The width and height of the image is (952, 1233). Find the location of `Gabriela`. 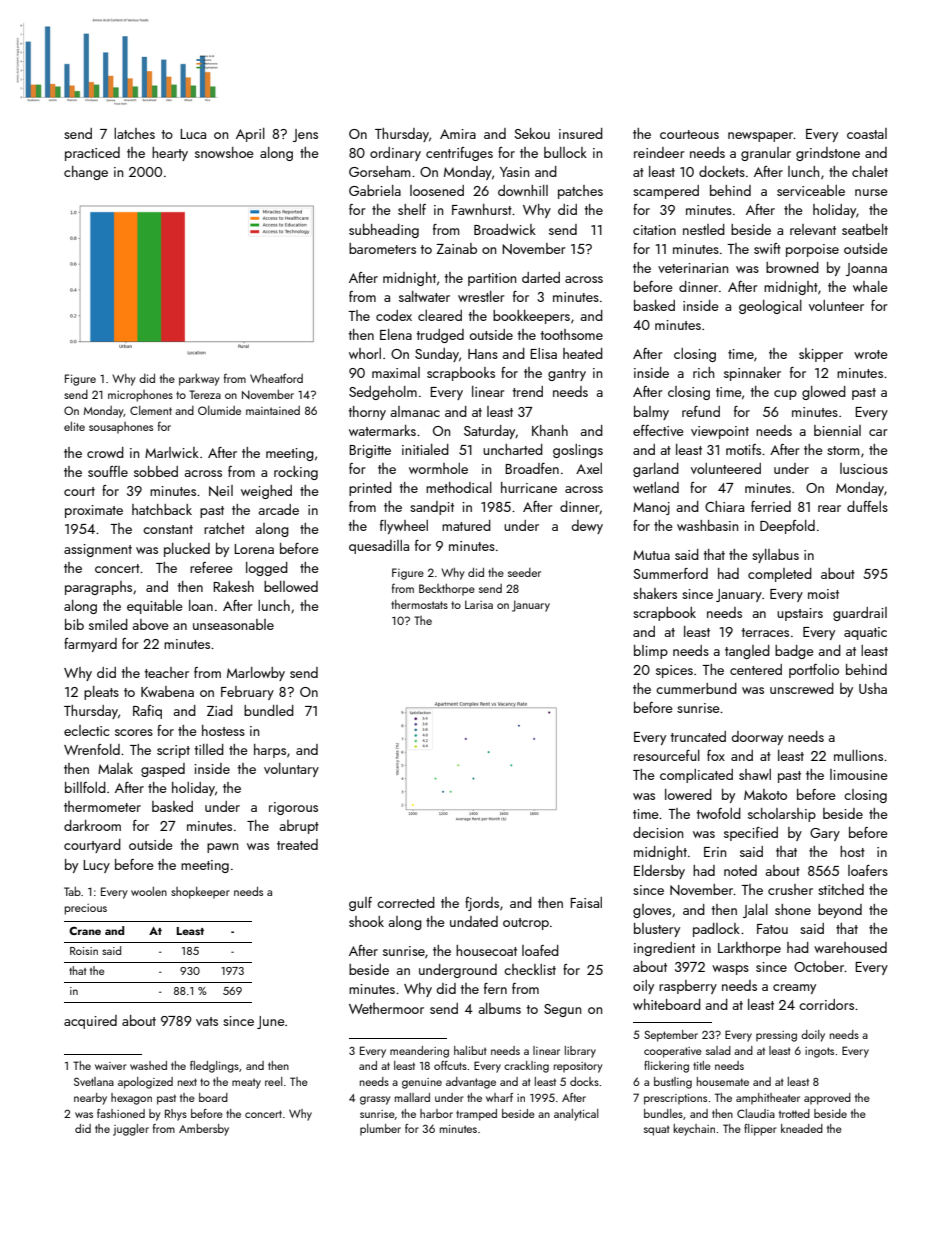

Gabriela is located at coordinates (375, 190).
